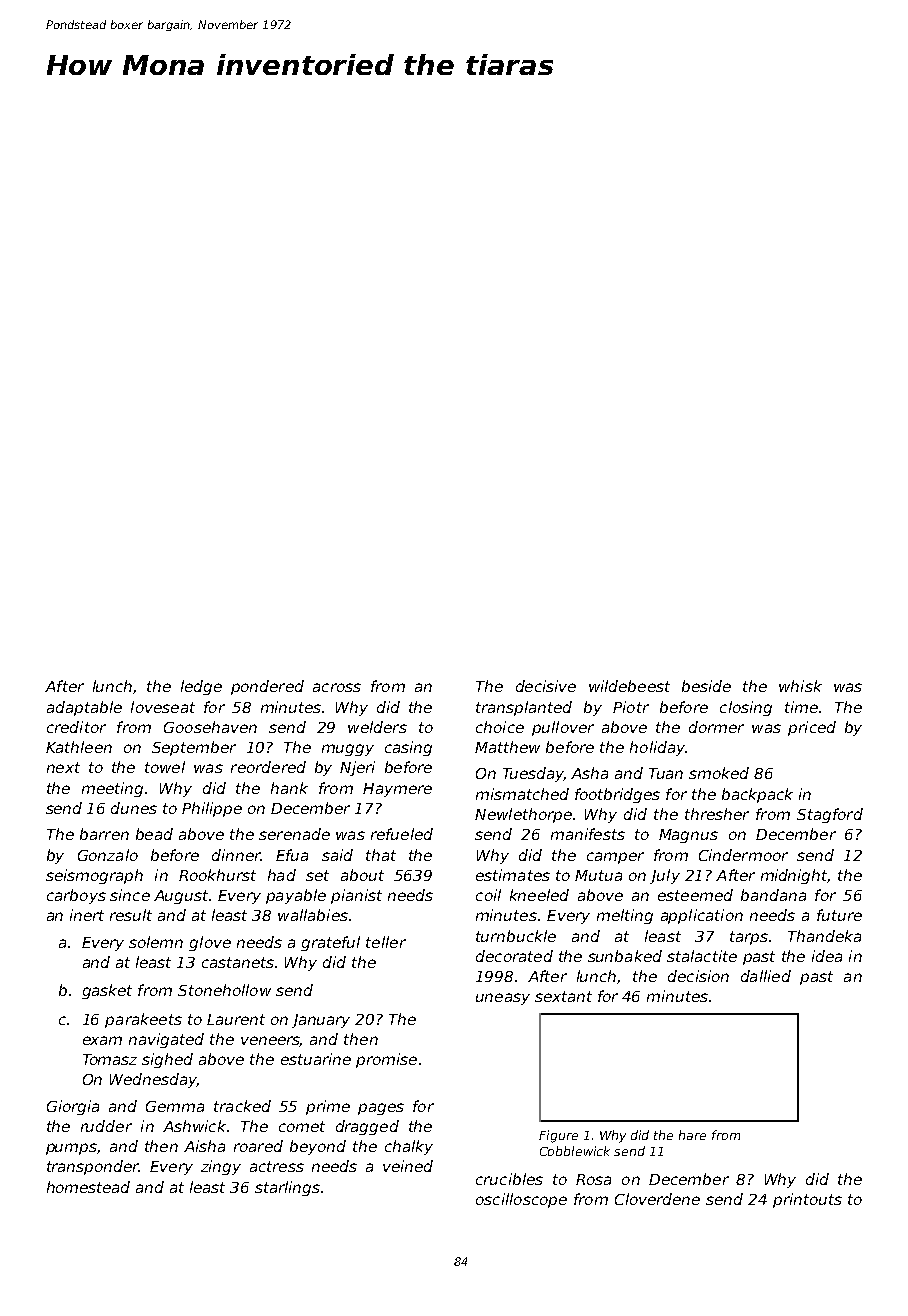  Describe the element at coordinates (107, 991) in the screenshot. I see `gasket` at that location.
